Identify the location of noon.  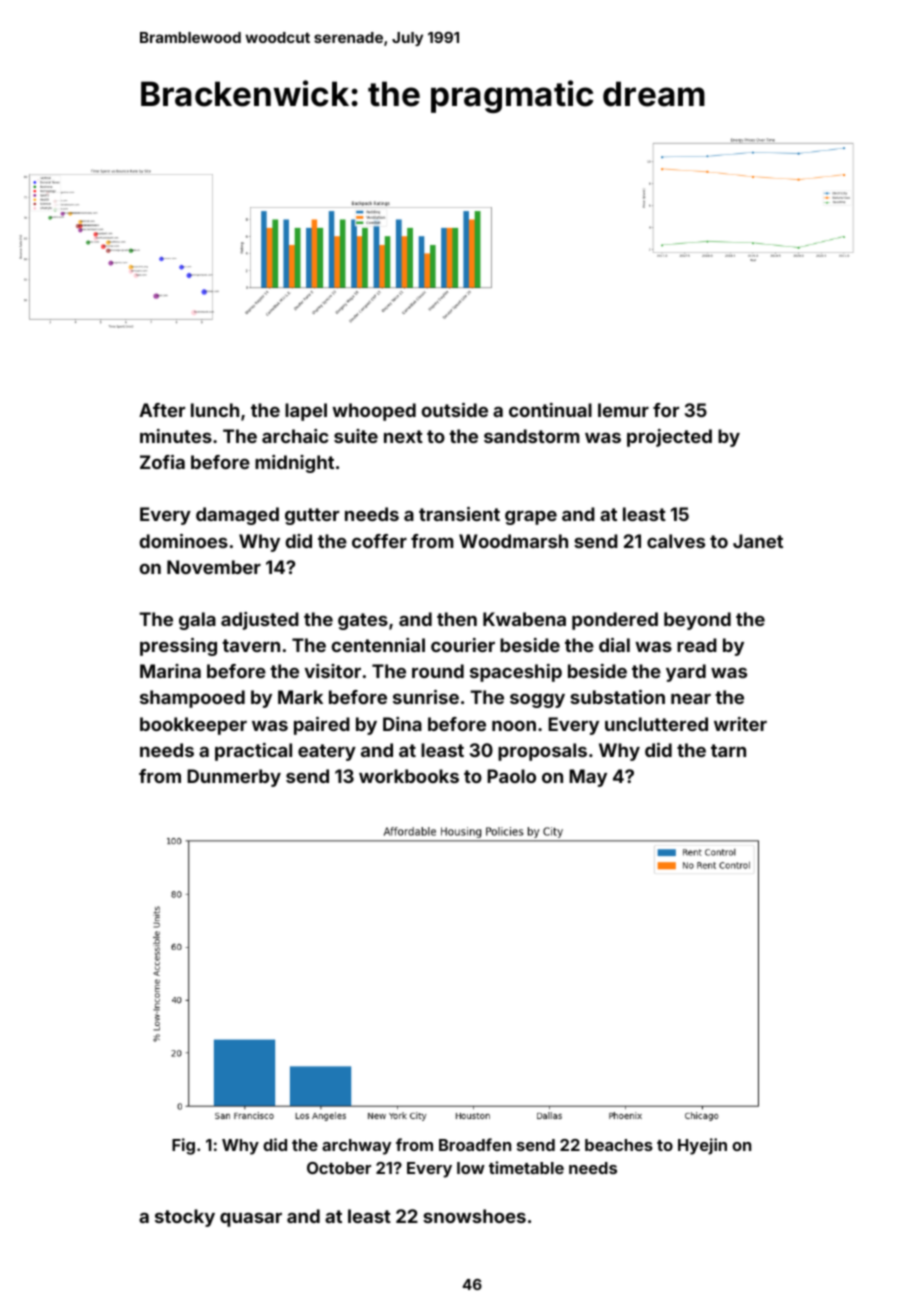
(514, 726).
